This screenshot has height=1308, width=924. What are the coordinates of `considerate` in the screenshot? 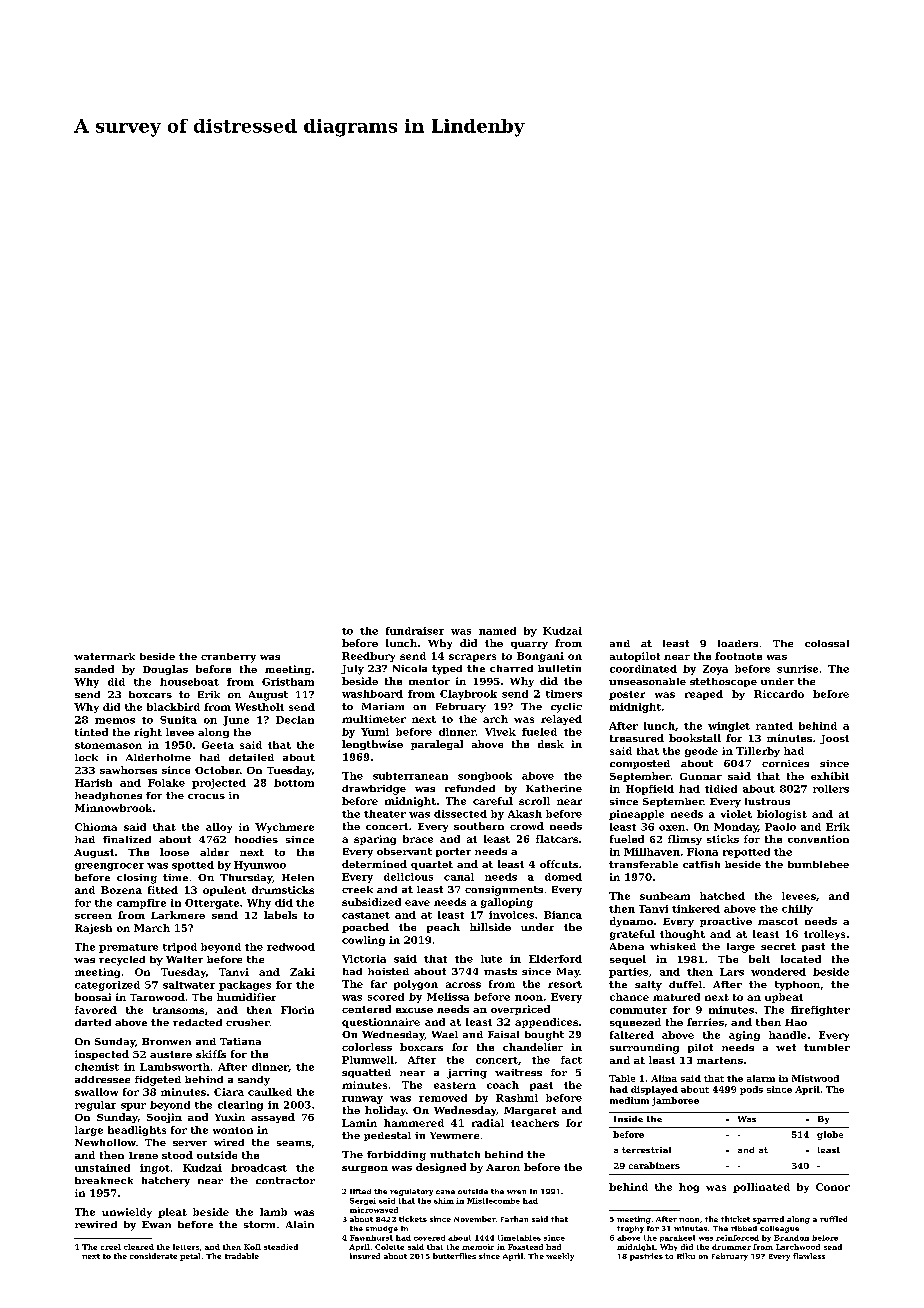 It's located at (153, 1256).
